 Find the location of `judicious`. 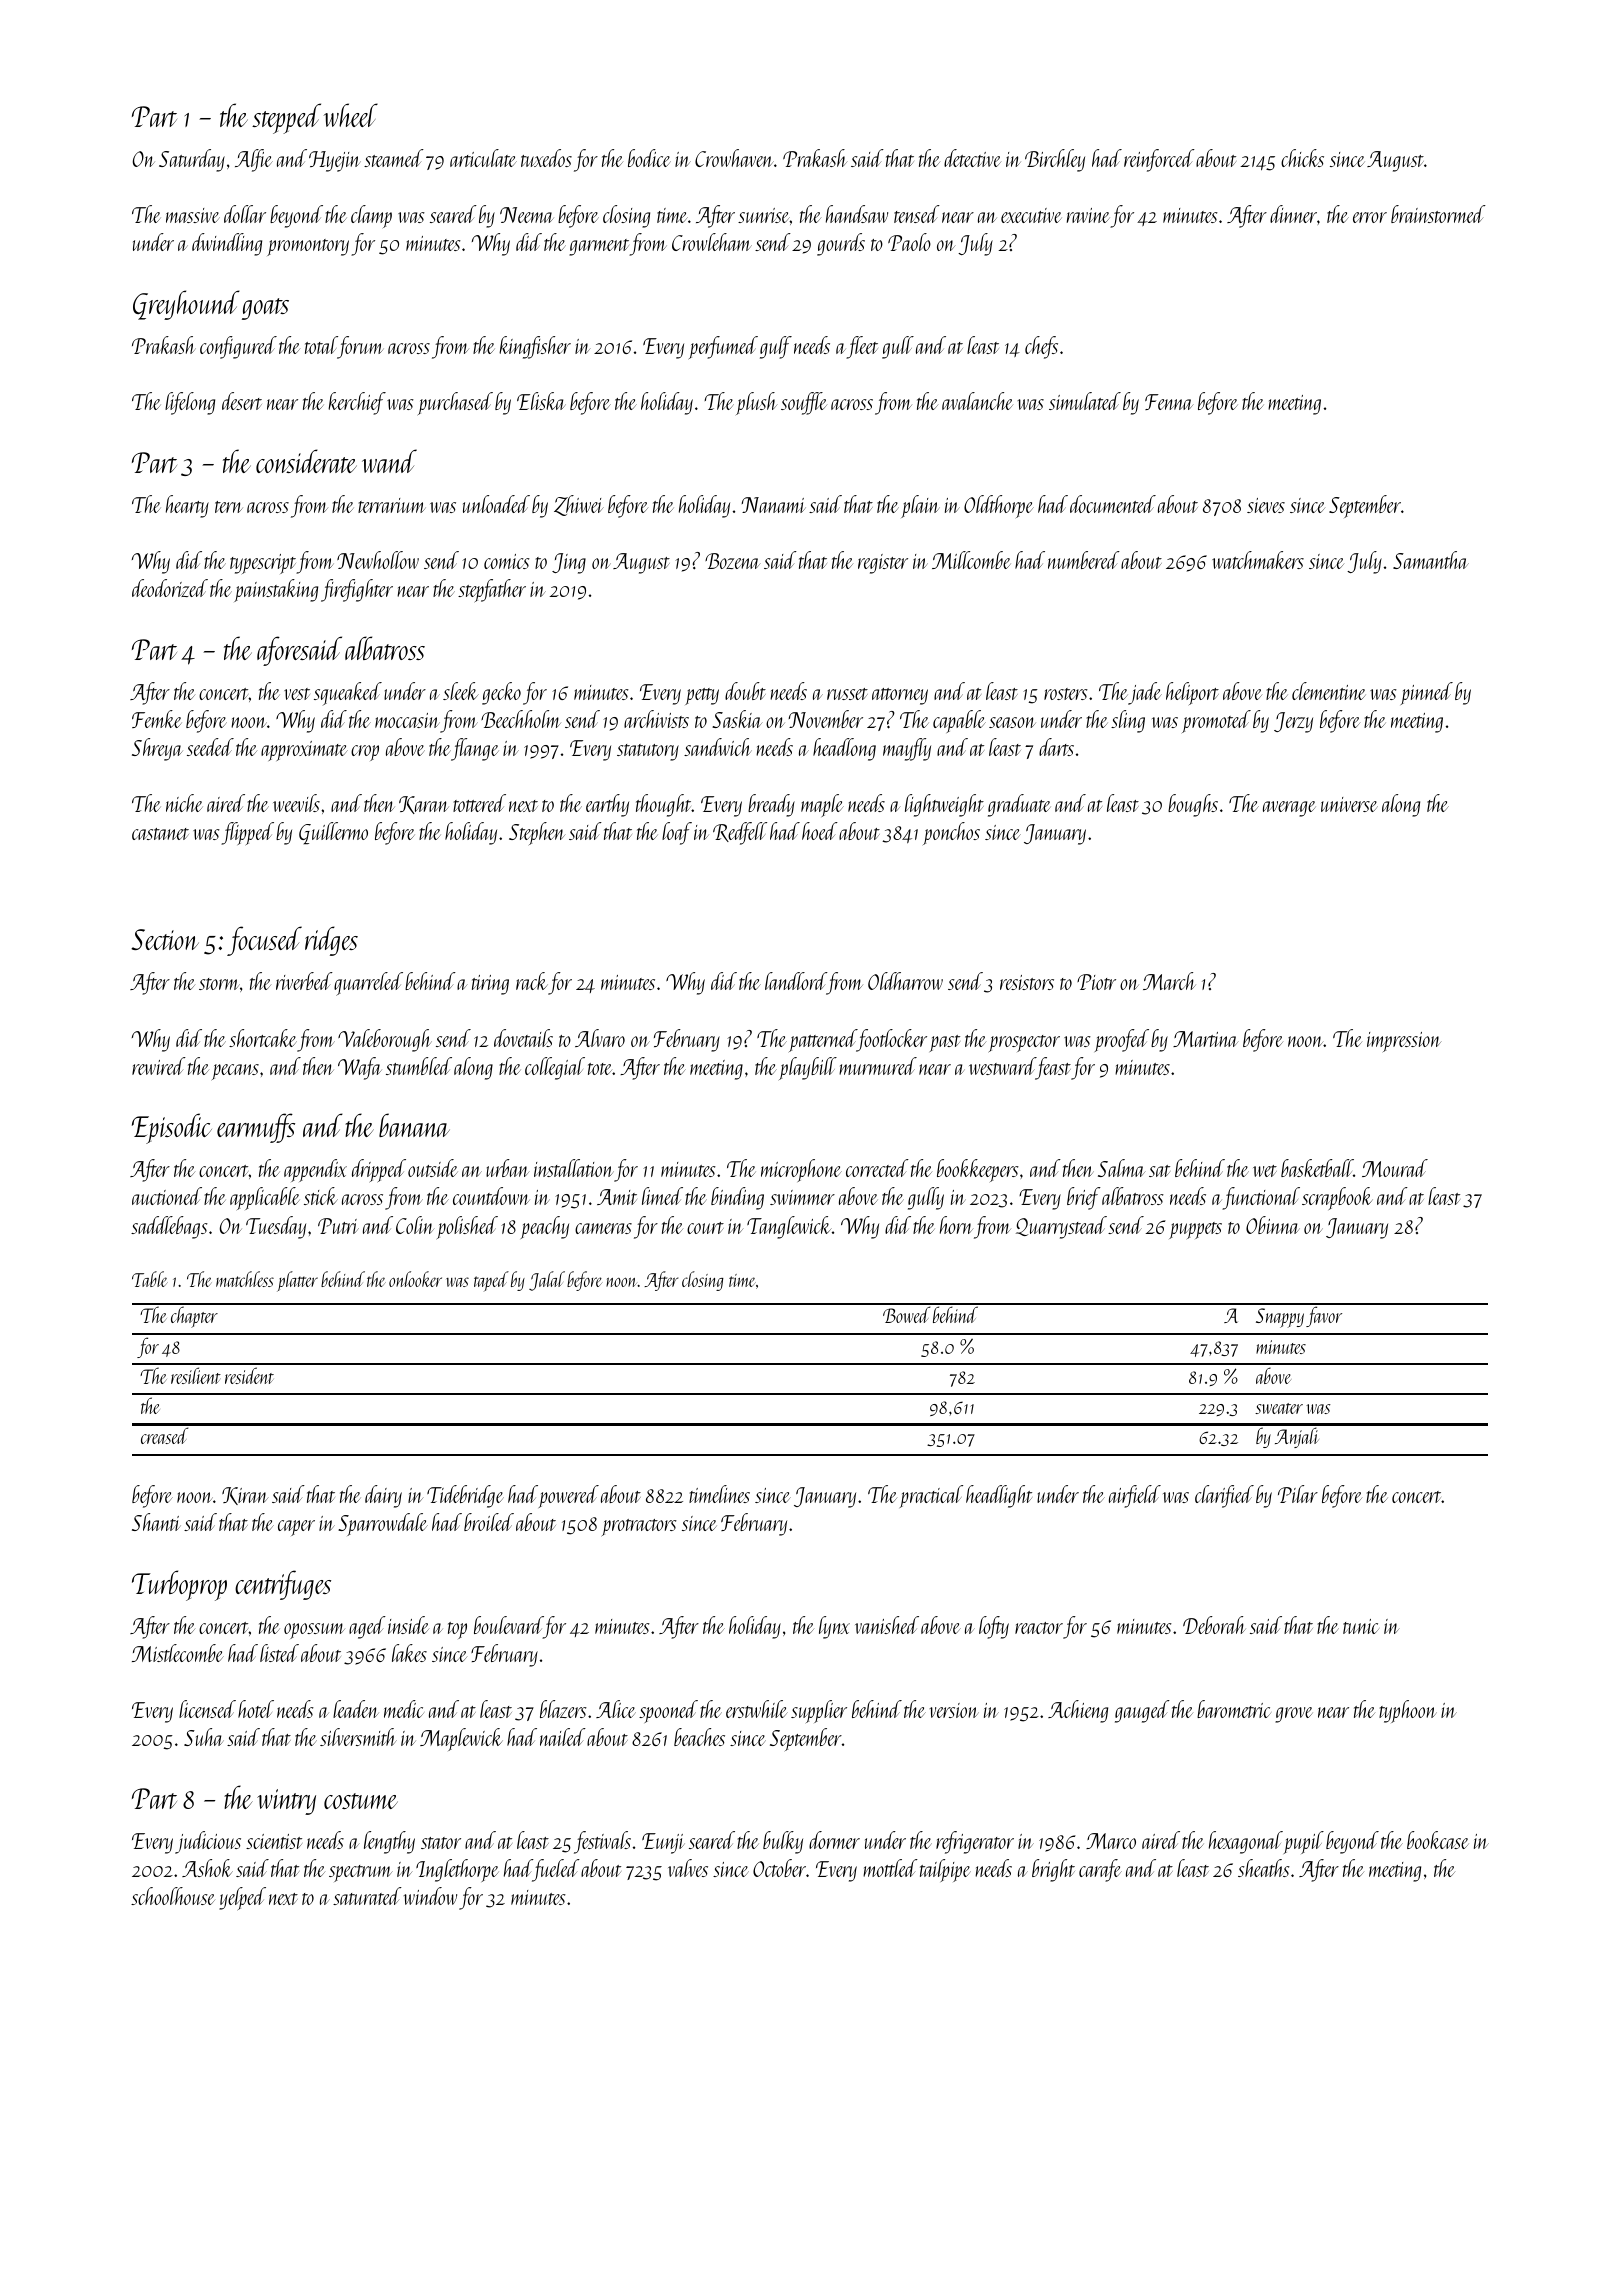

judicious is located at coordinates (208, 1842).
